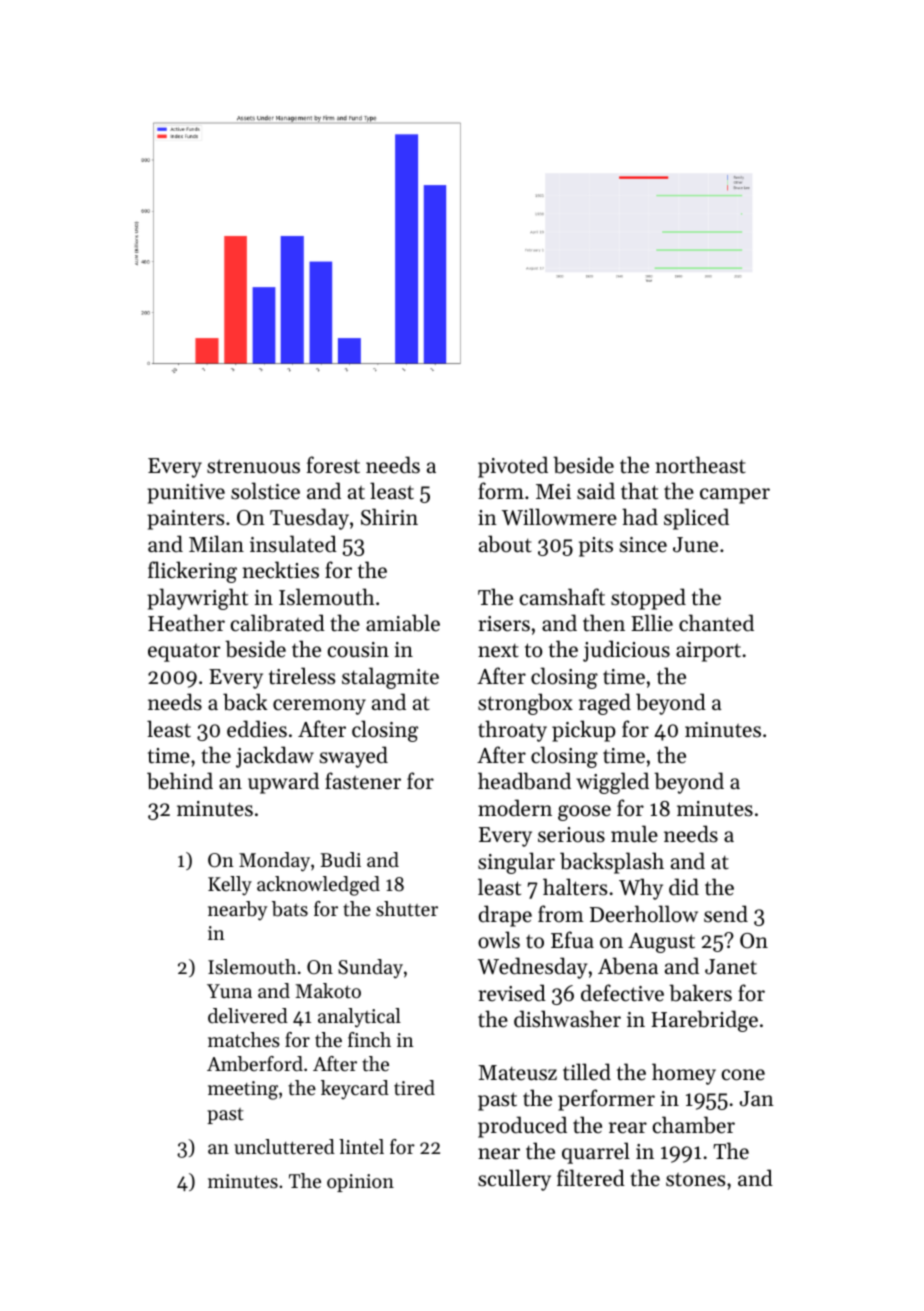 The width and height of the screenshot is (924, 1311). What do you see at coordinates (696, 519) in the screenshot?
I see `spliced` at bounding box center [696, 519].
